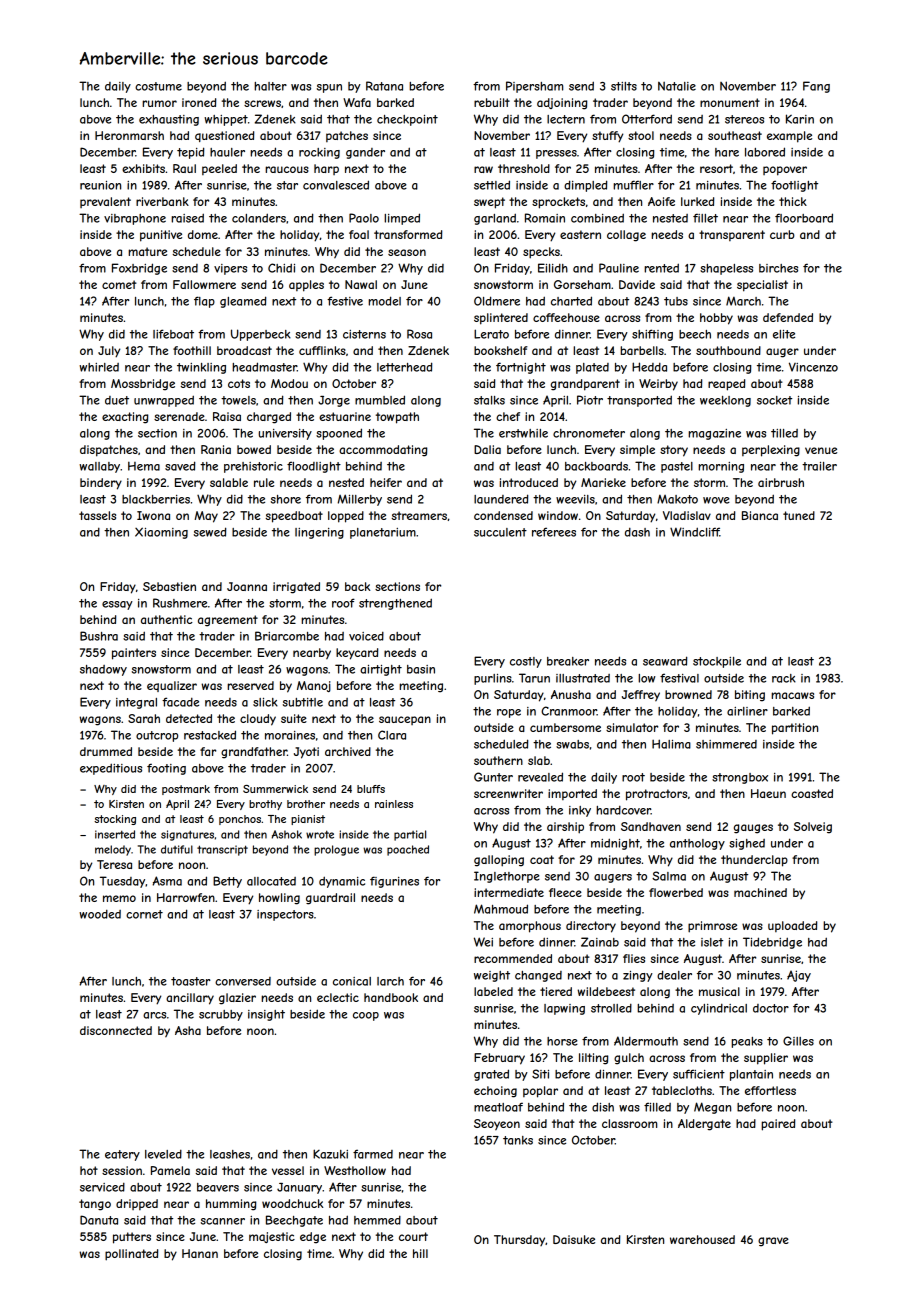 Image resolution: width=924 pixels, height=1308 pixels. I want to click on partition, so click(795, 729).
